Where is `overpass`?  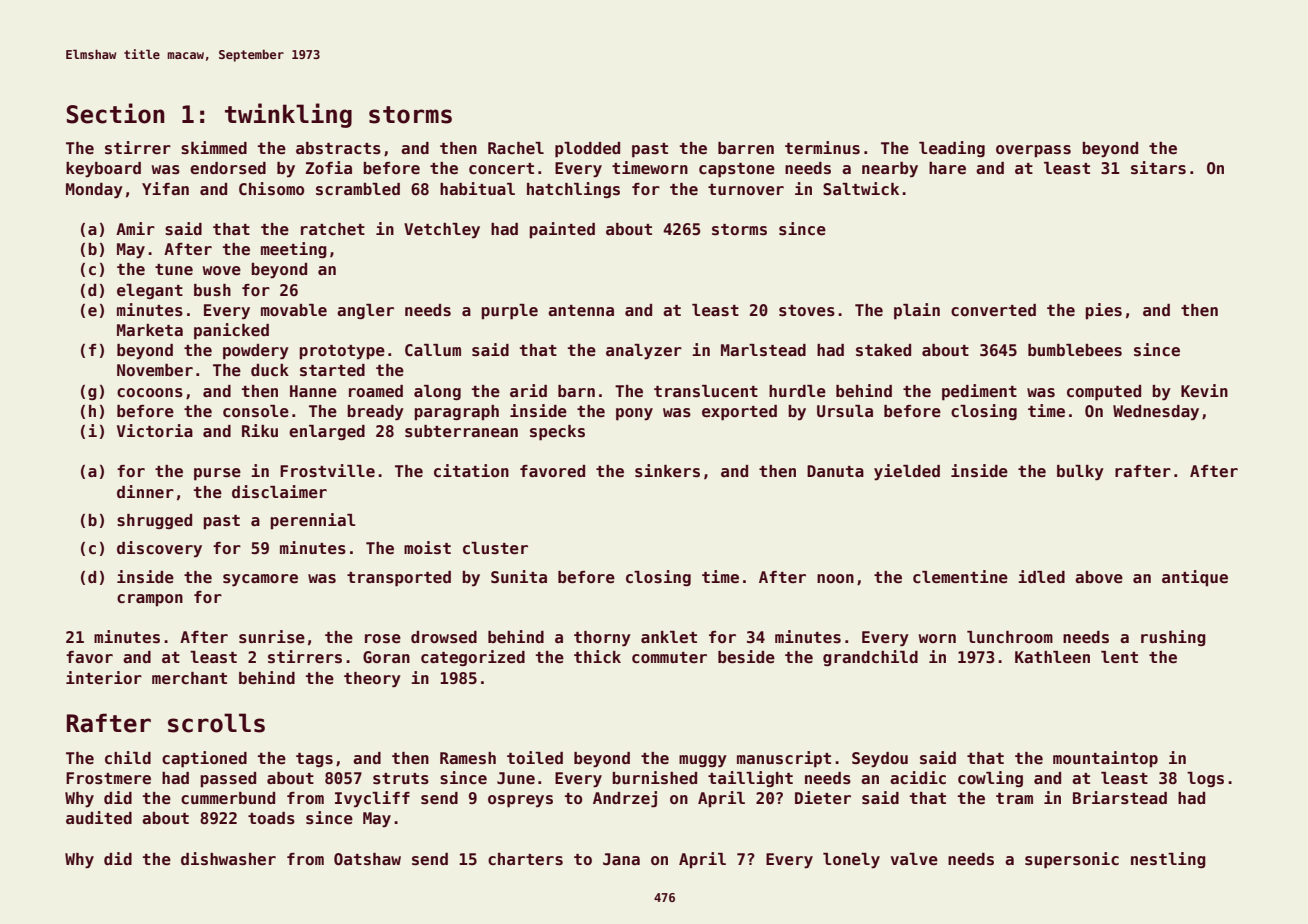 overpass is located at coordinates (1033, 151).
